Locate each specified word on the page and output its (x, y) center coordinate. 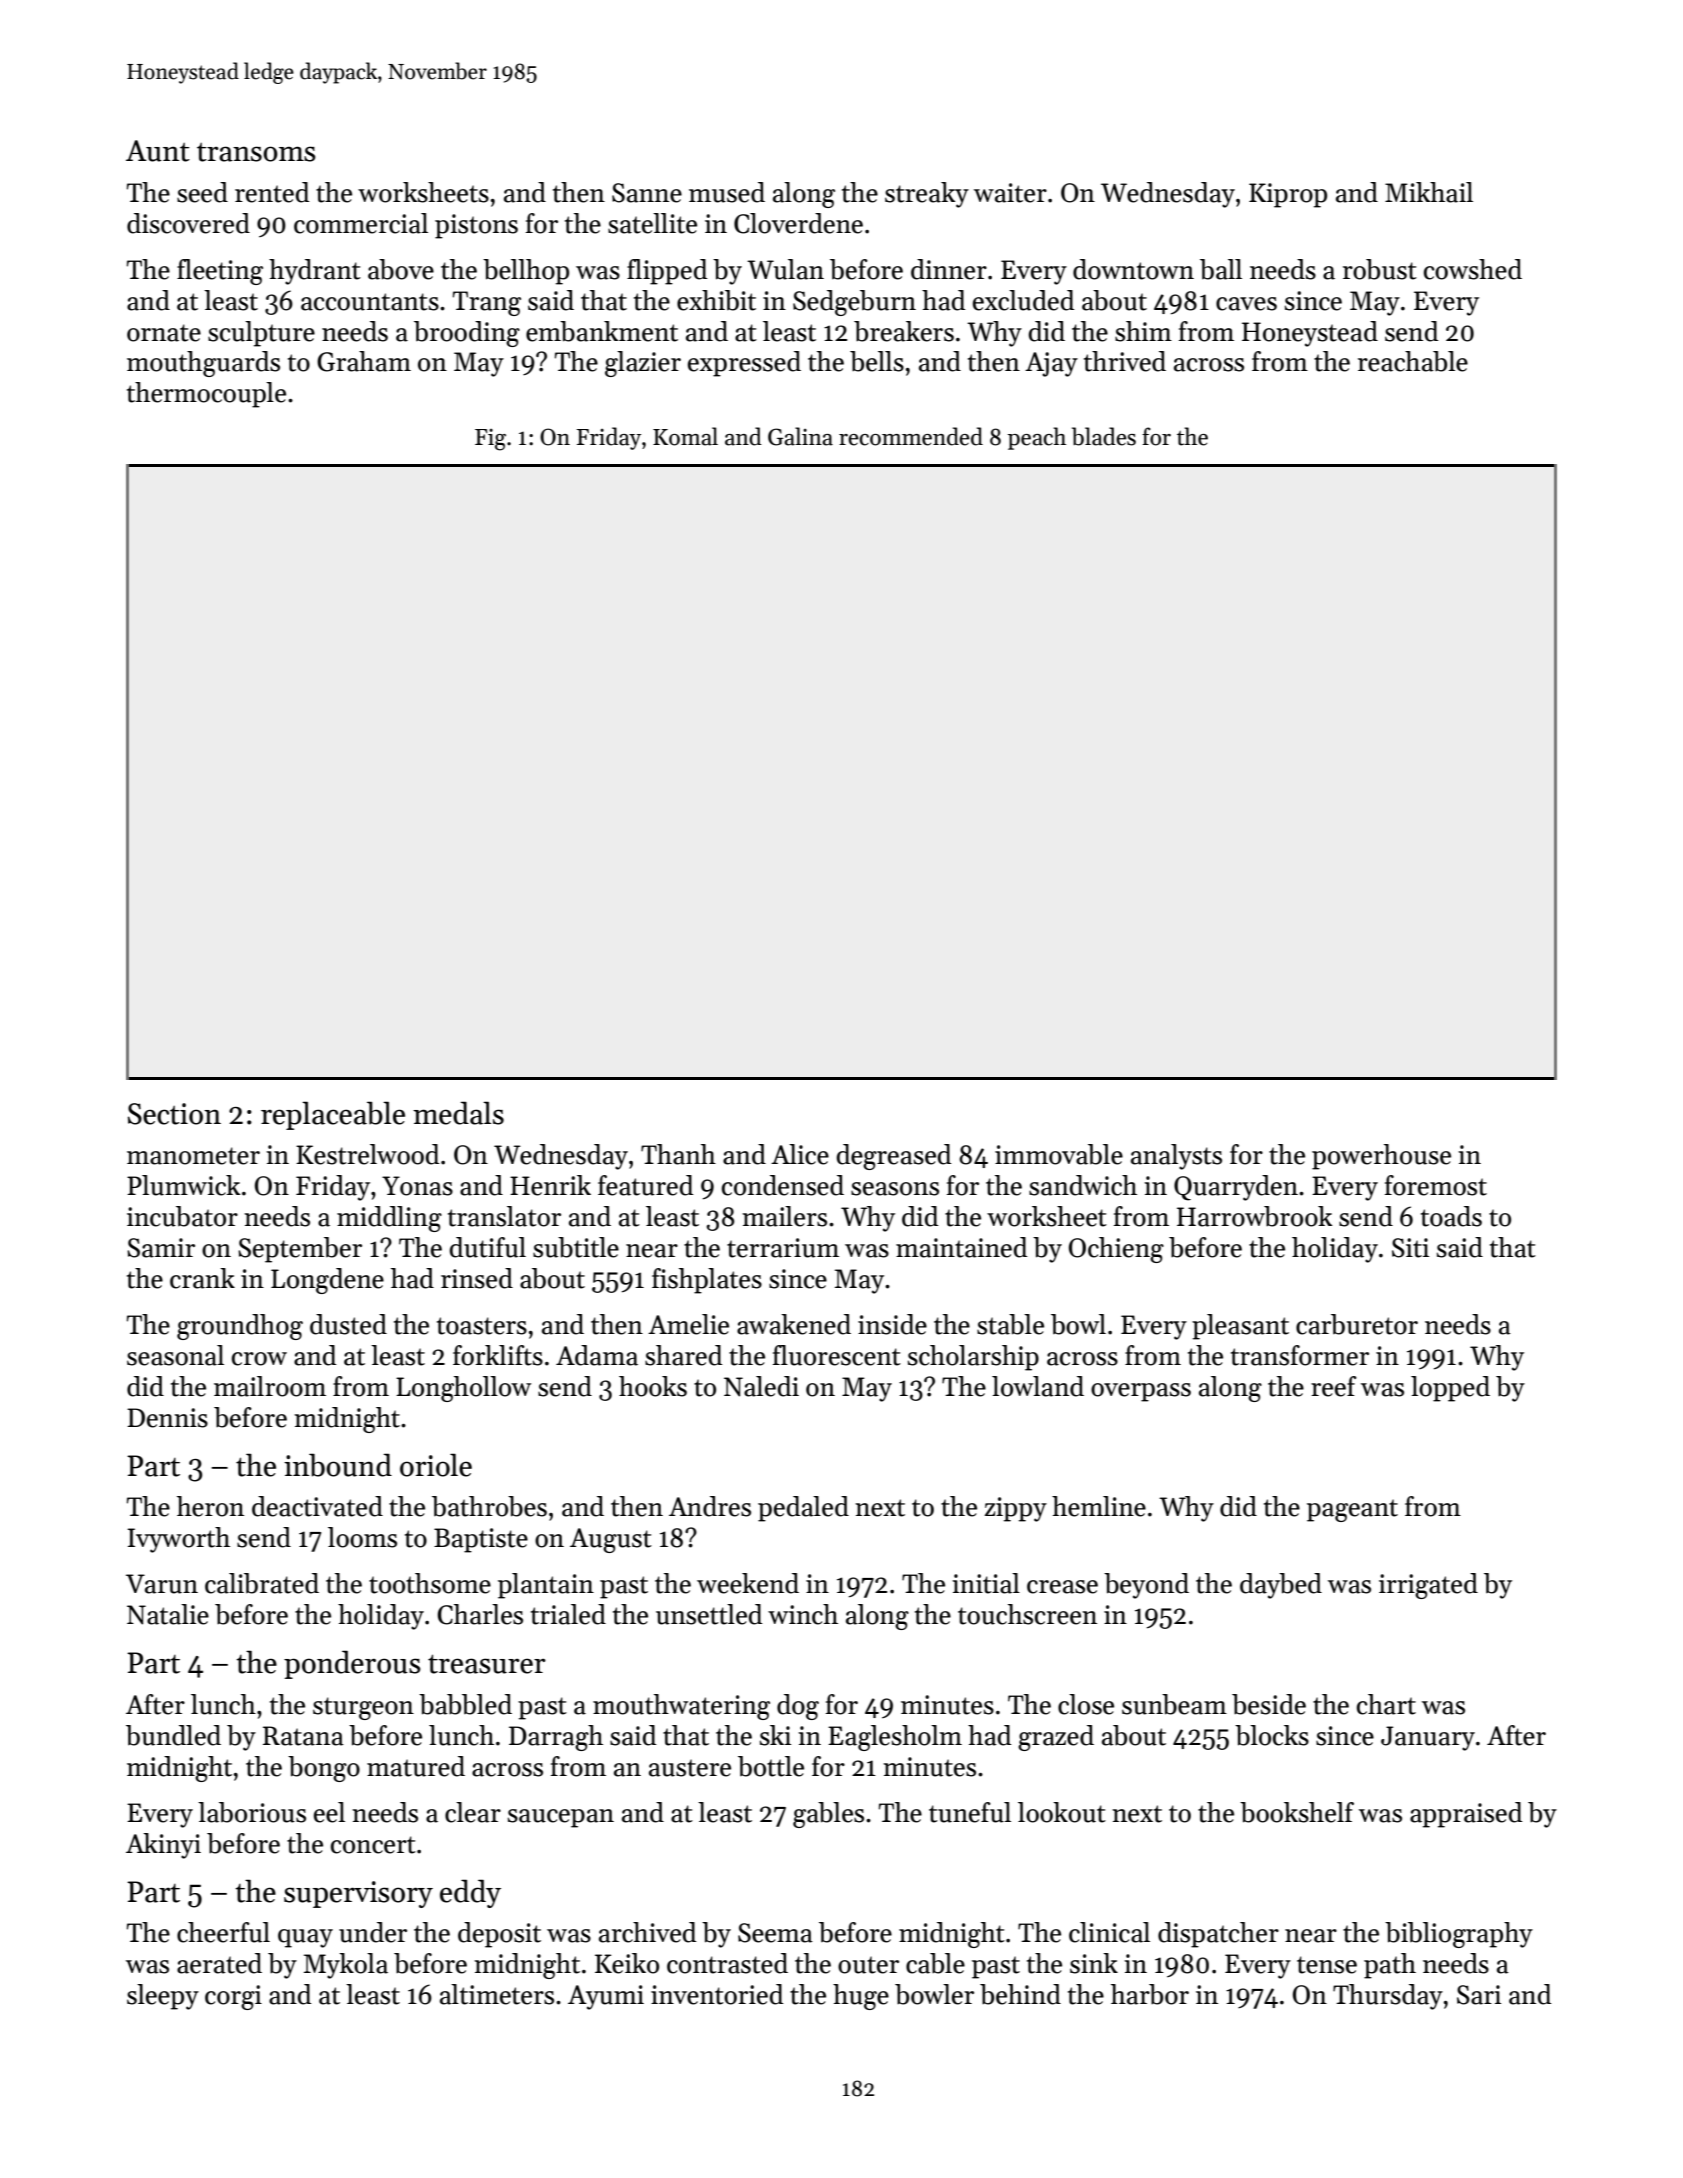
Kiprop (1288, 195)
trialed (568, 1614)
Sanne (647, 193)
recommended (911, 436)
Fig (490, 440)
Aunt (158, 151)
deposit (499, 1935)
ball (1221, 269)
